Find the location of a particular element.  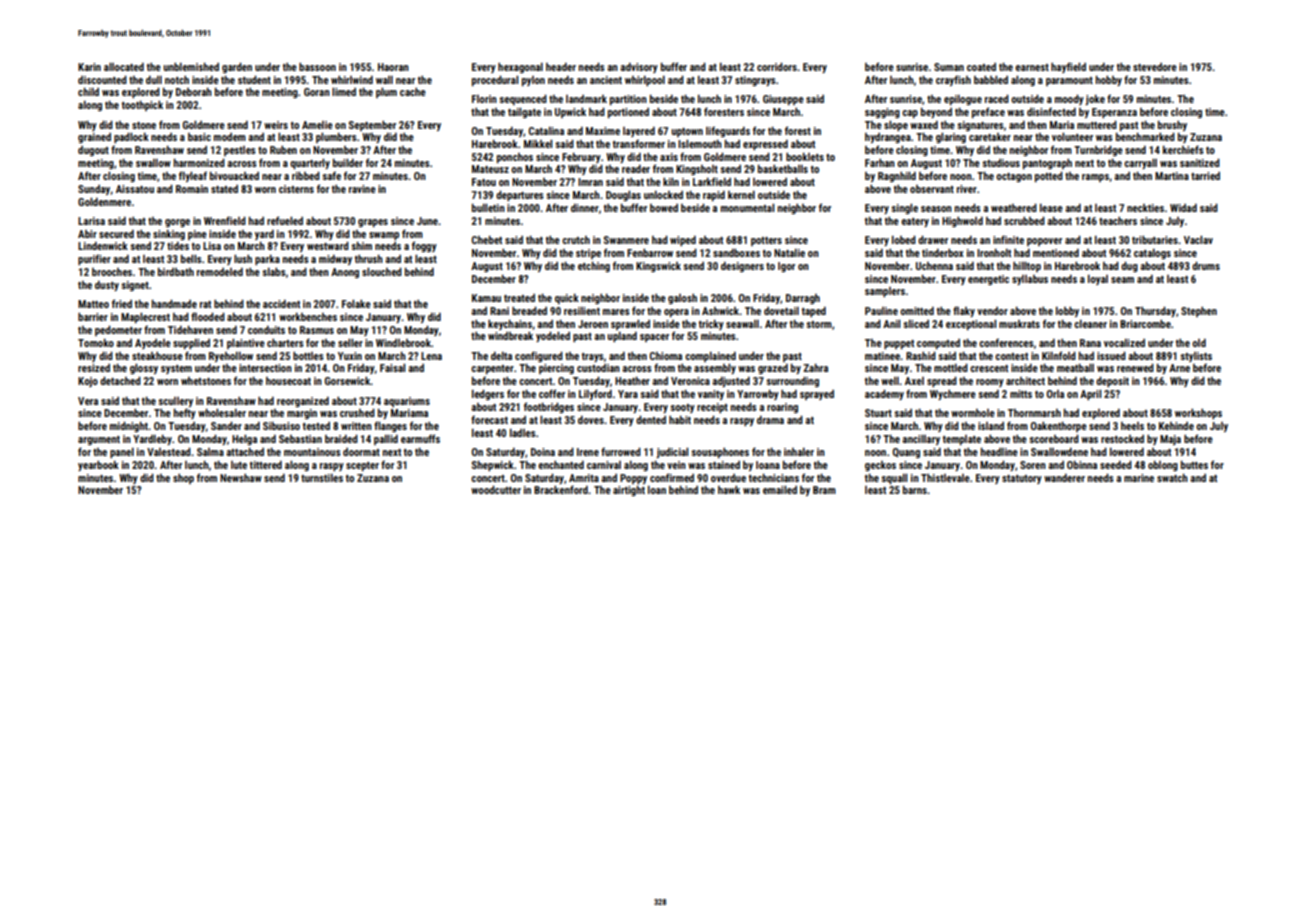

allocated is located at coordinates (124, 67).
